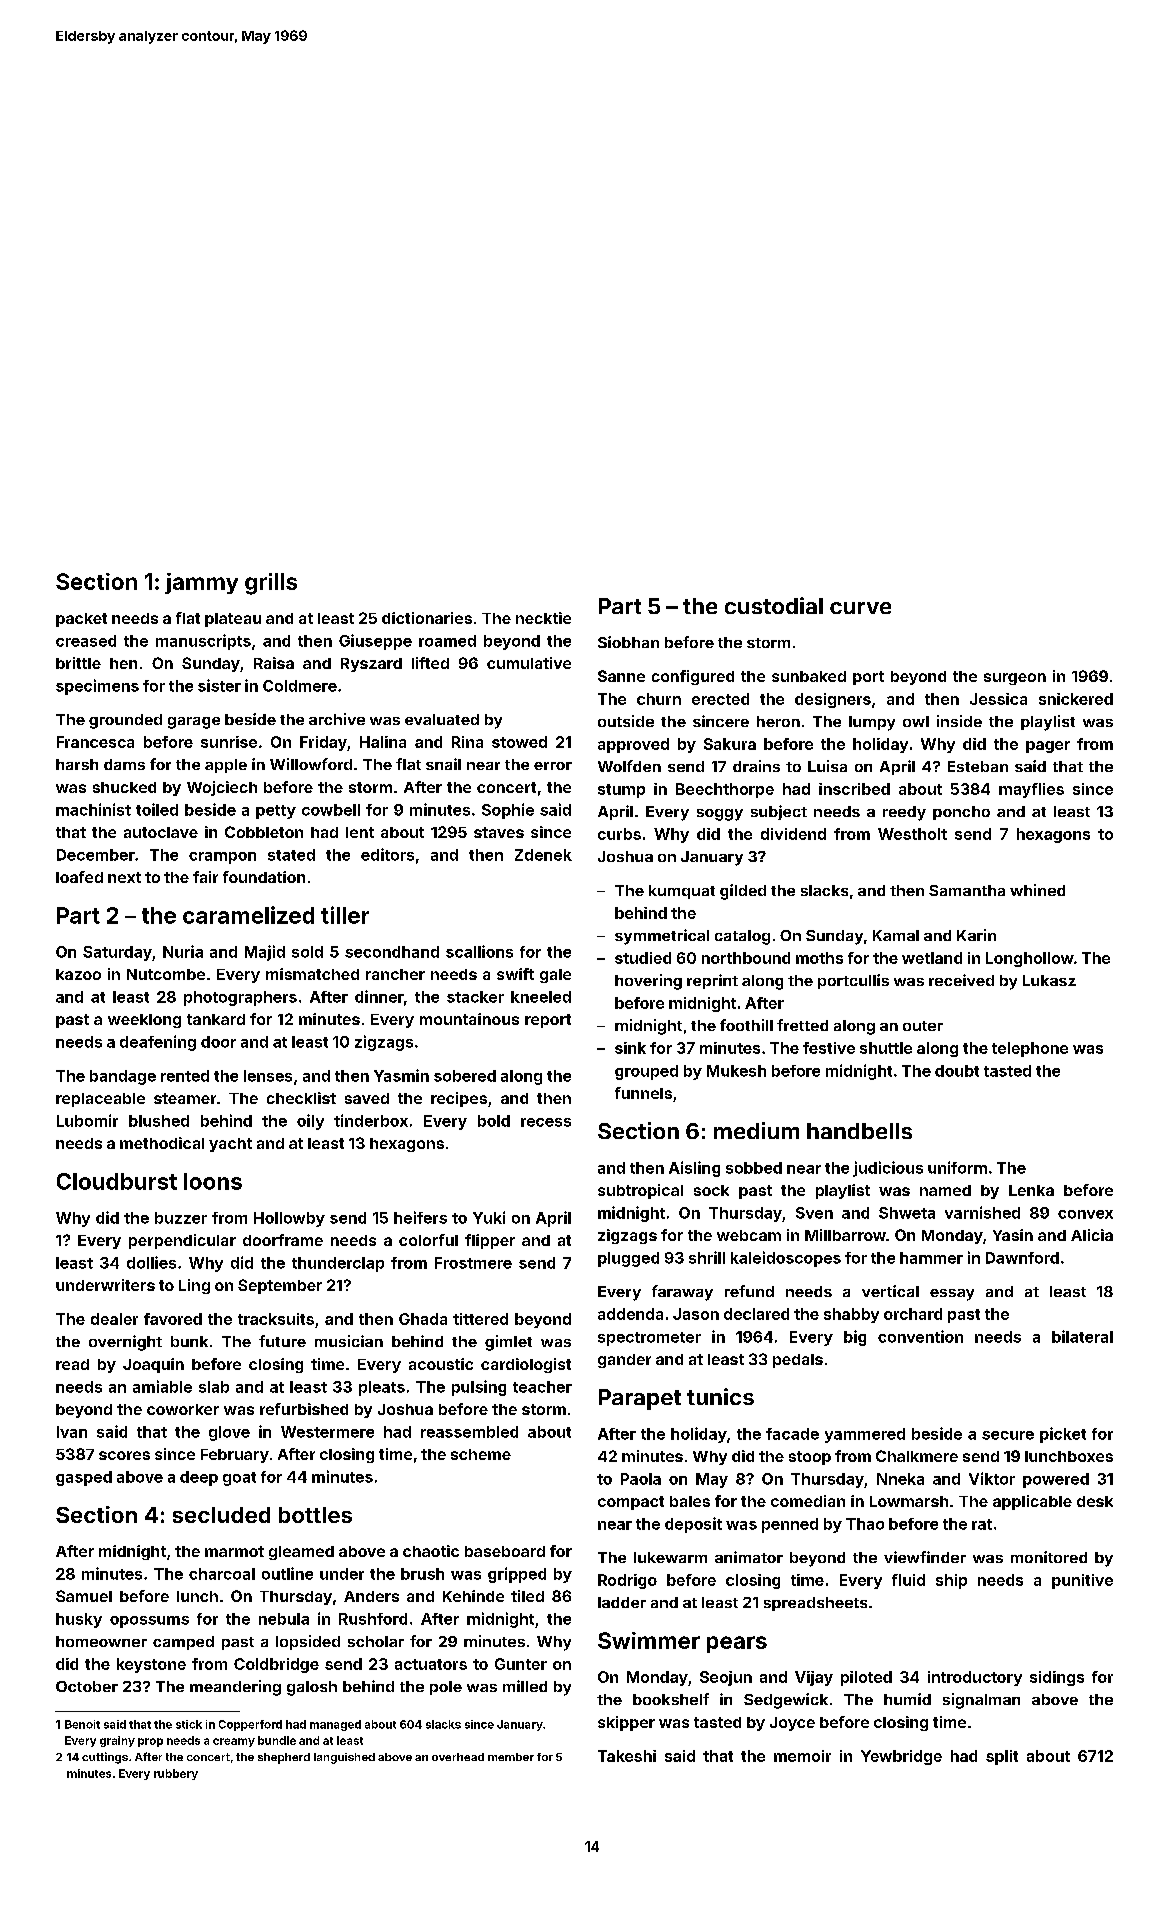 This screenshot has height=1925, width=1169. Describe the element at coordinates (489, 1217) in the screenshot. I see `Yuki` at that location.
